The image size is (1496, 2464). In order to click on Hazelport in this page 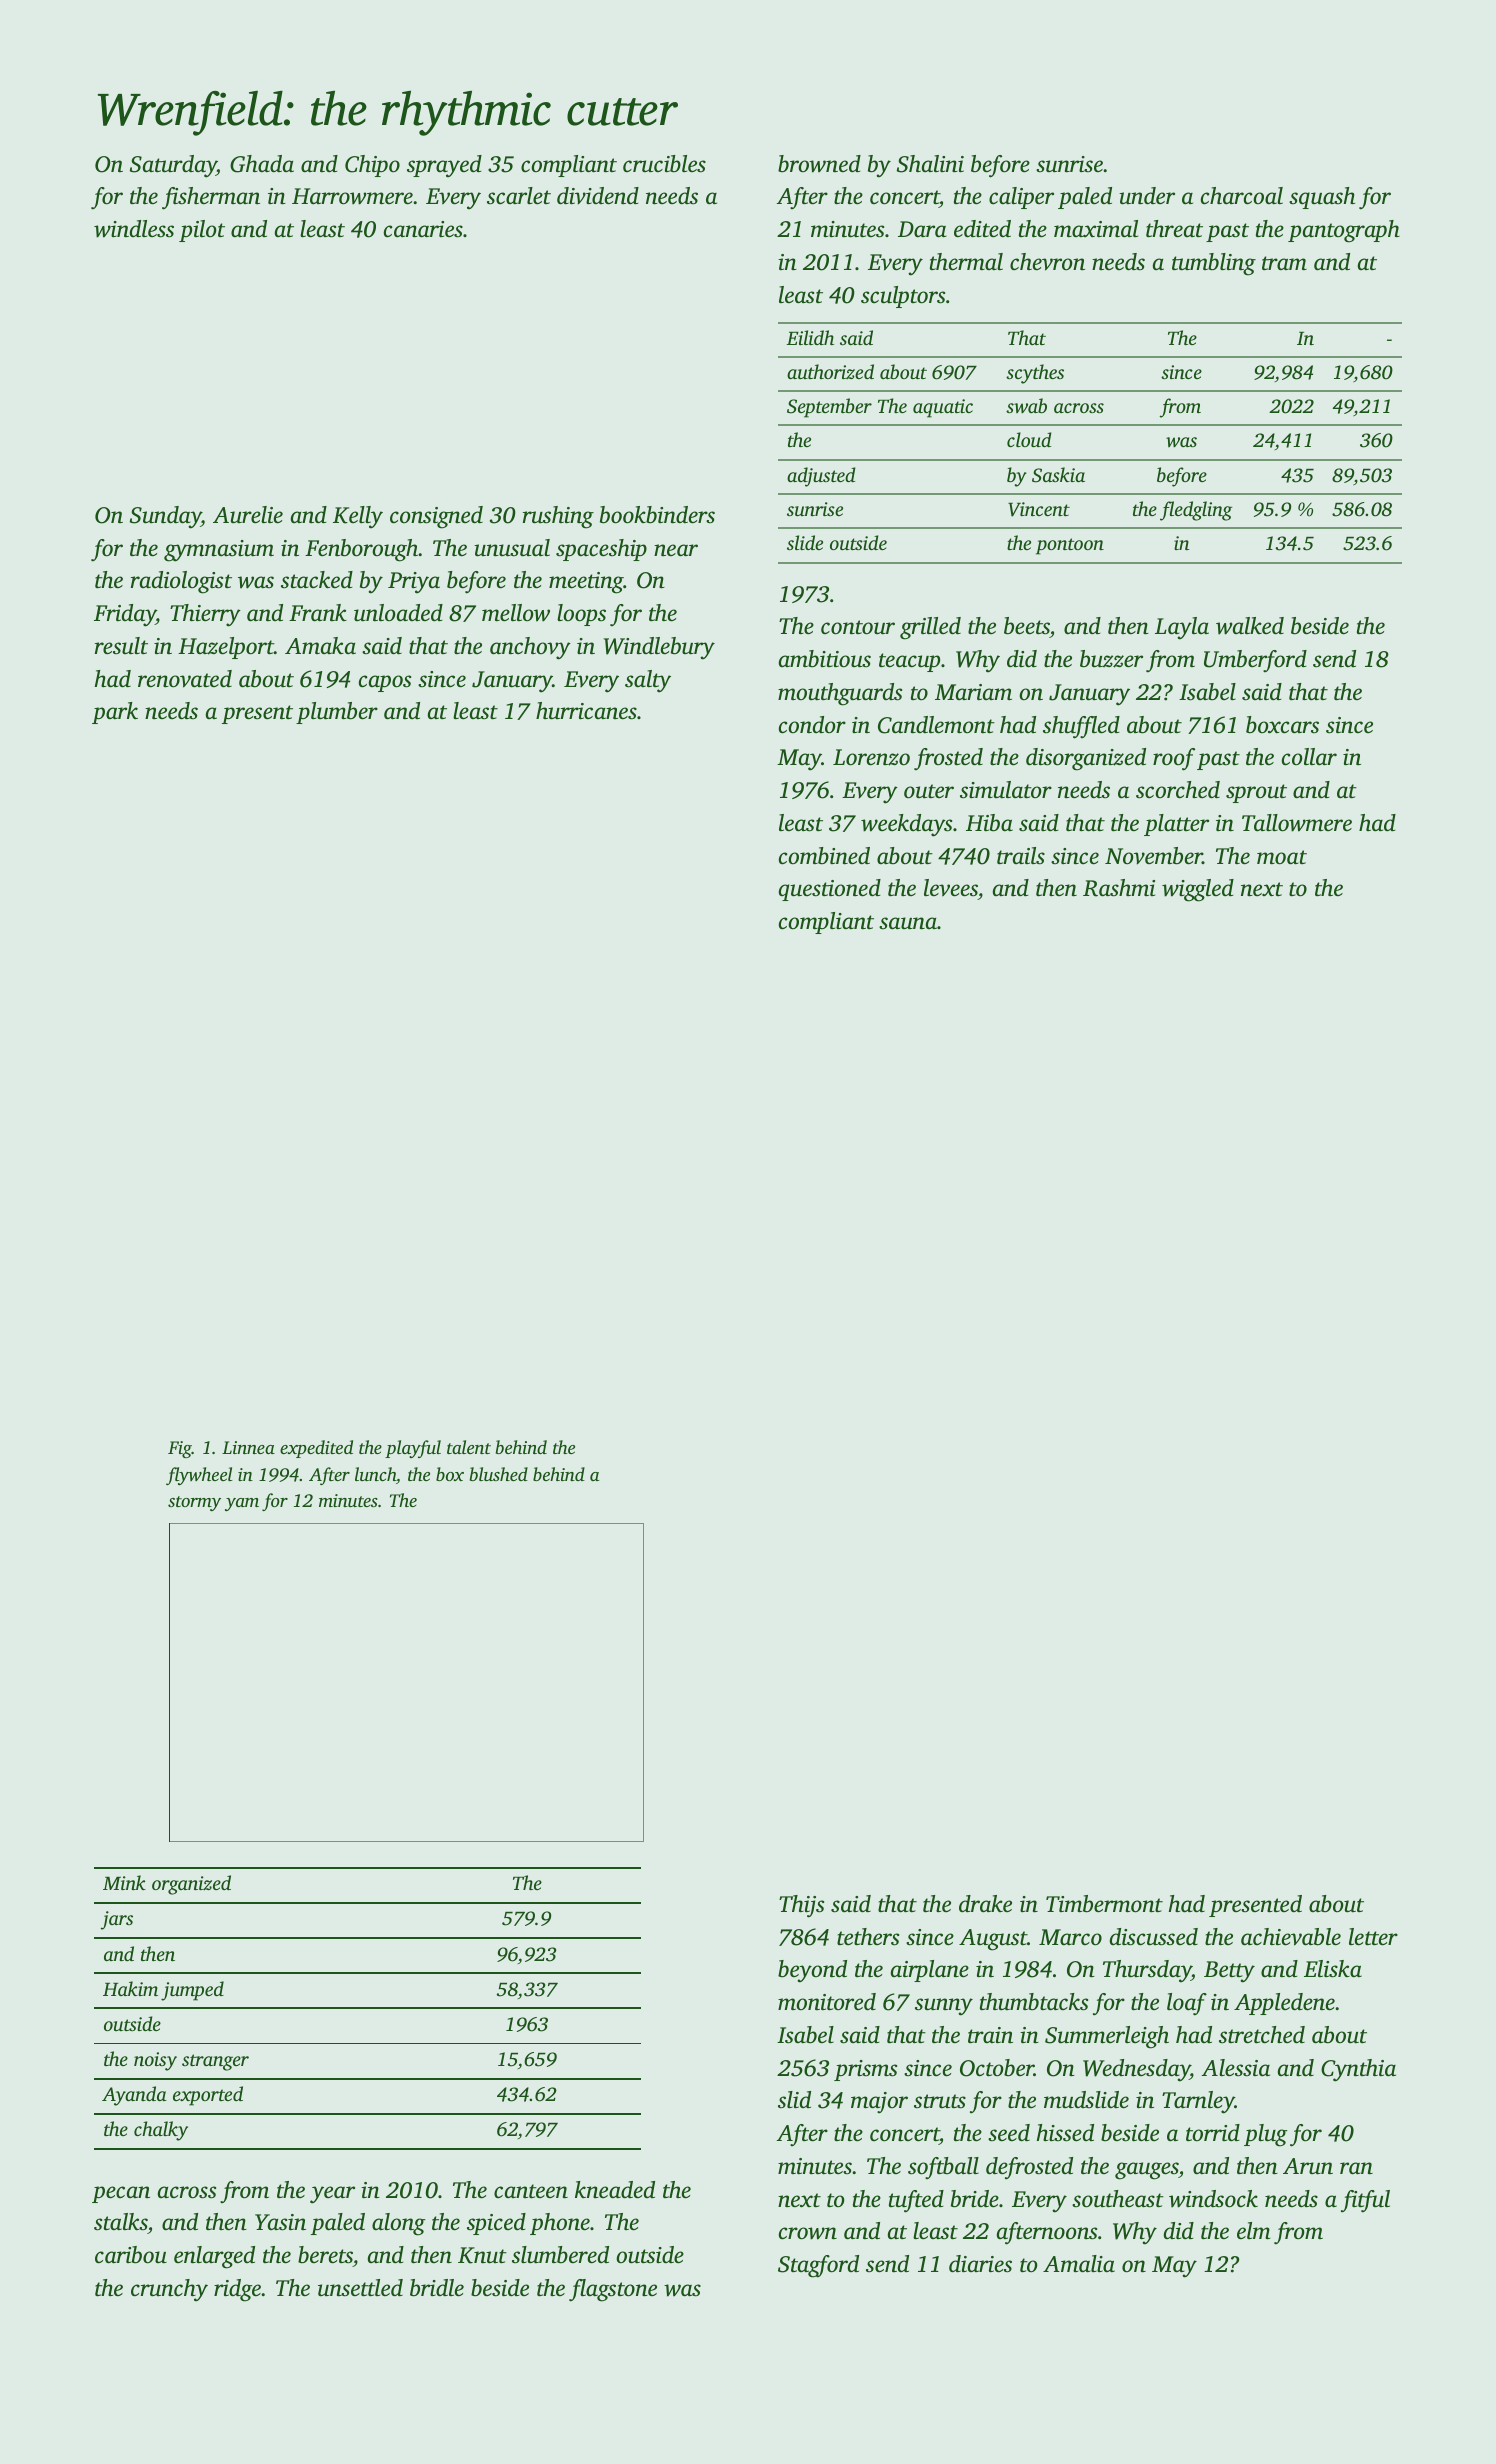, I will do `click(226, 648)`.
